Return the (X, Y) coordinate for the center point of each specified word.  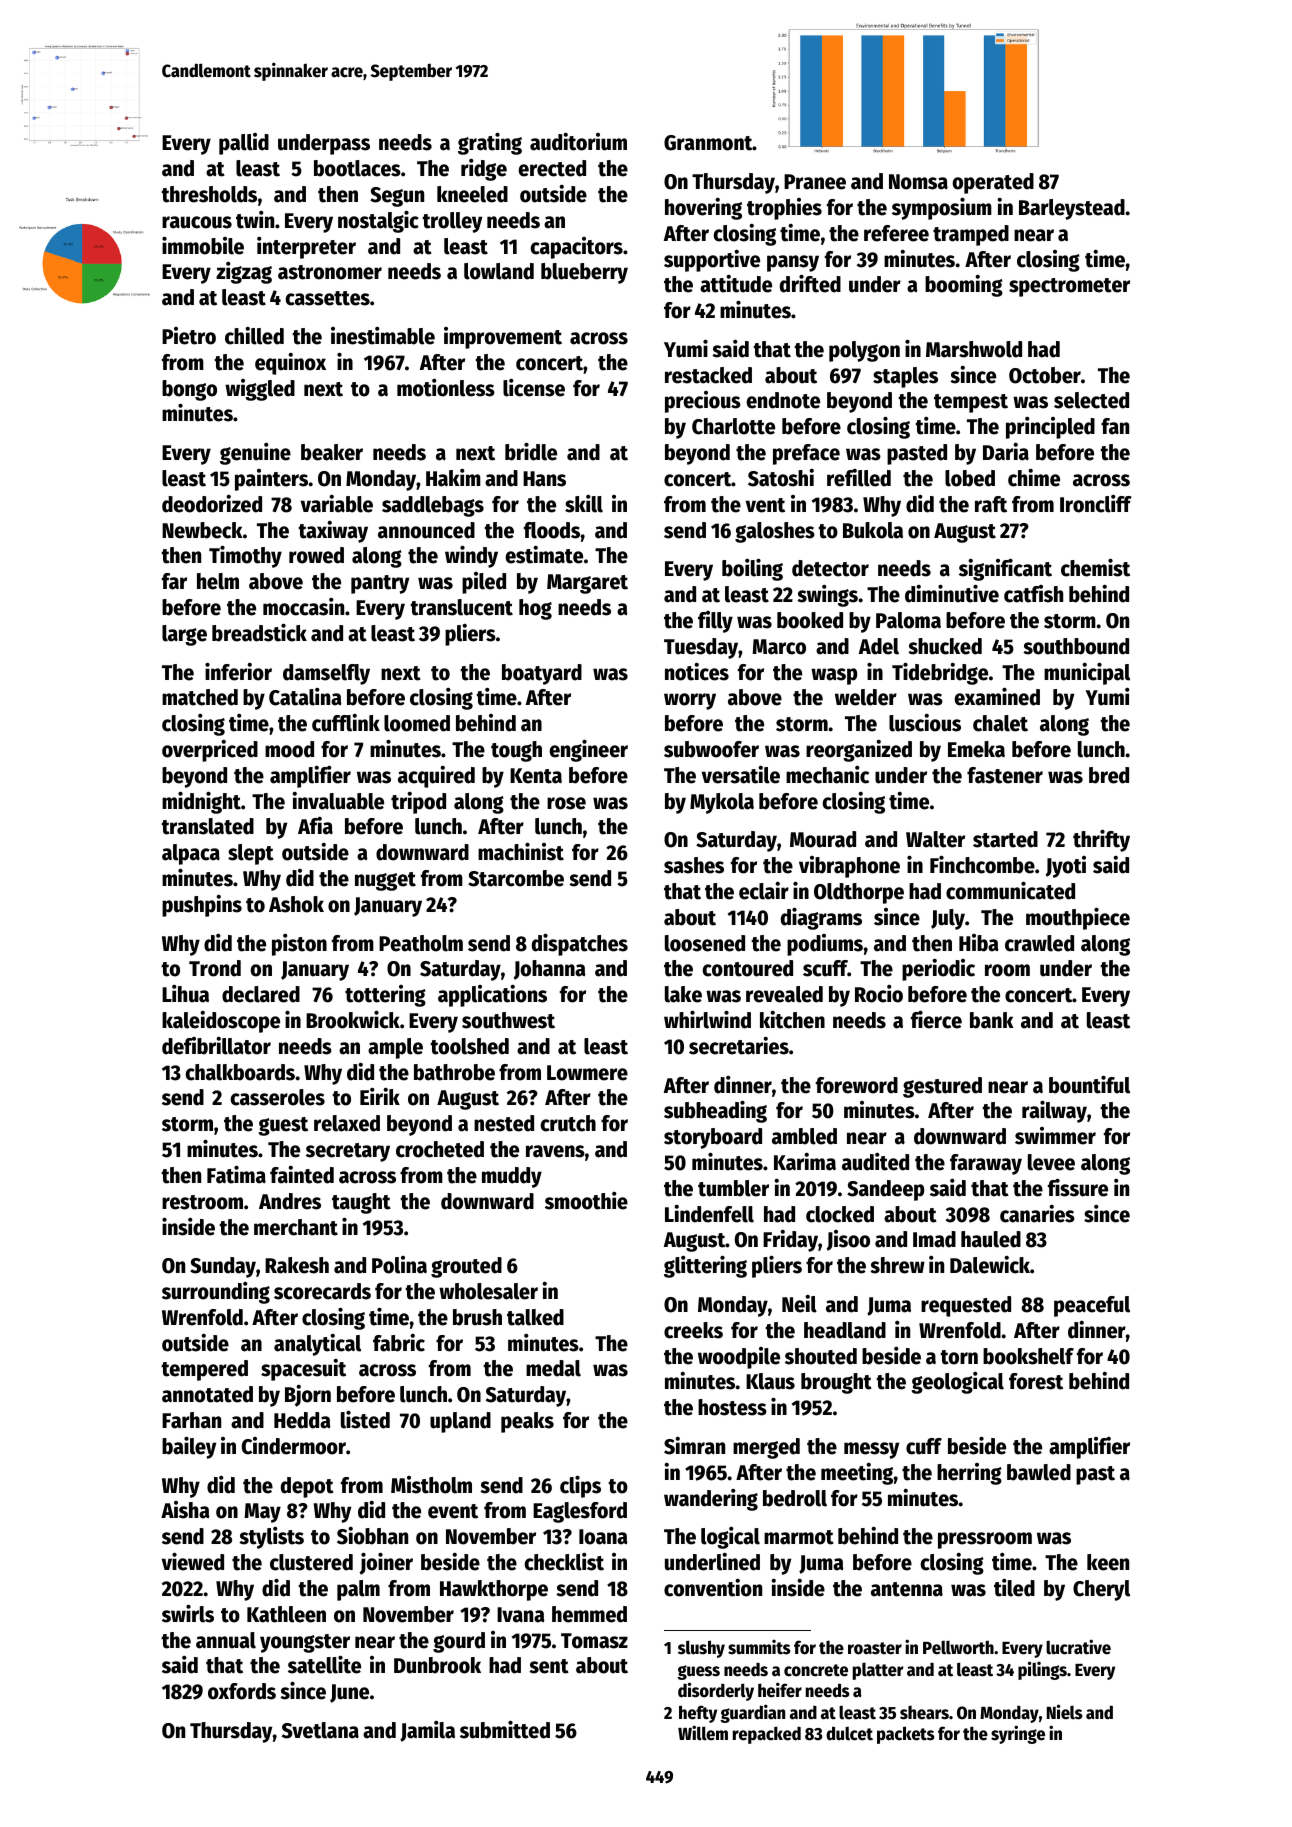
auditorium (578, 142)
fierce (936, 1019)
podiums (825, 945)
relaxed (347, 1123)
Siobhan (372, 1536)
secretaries (739, 1046)
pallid (244, 144)
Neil (799, 1304)
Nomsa (918, 182)
